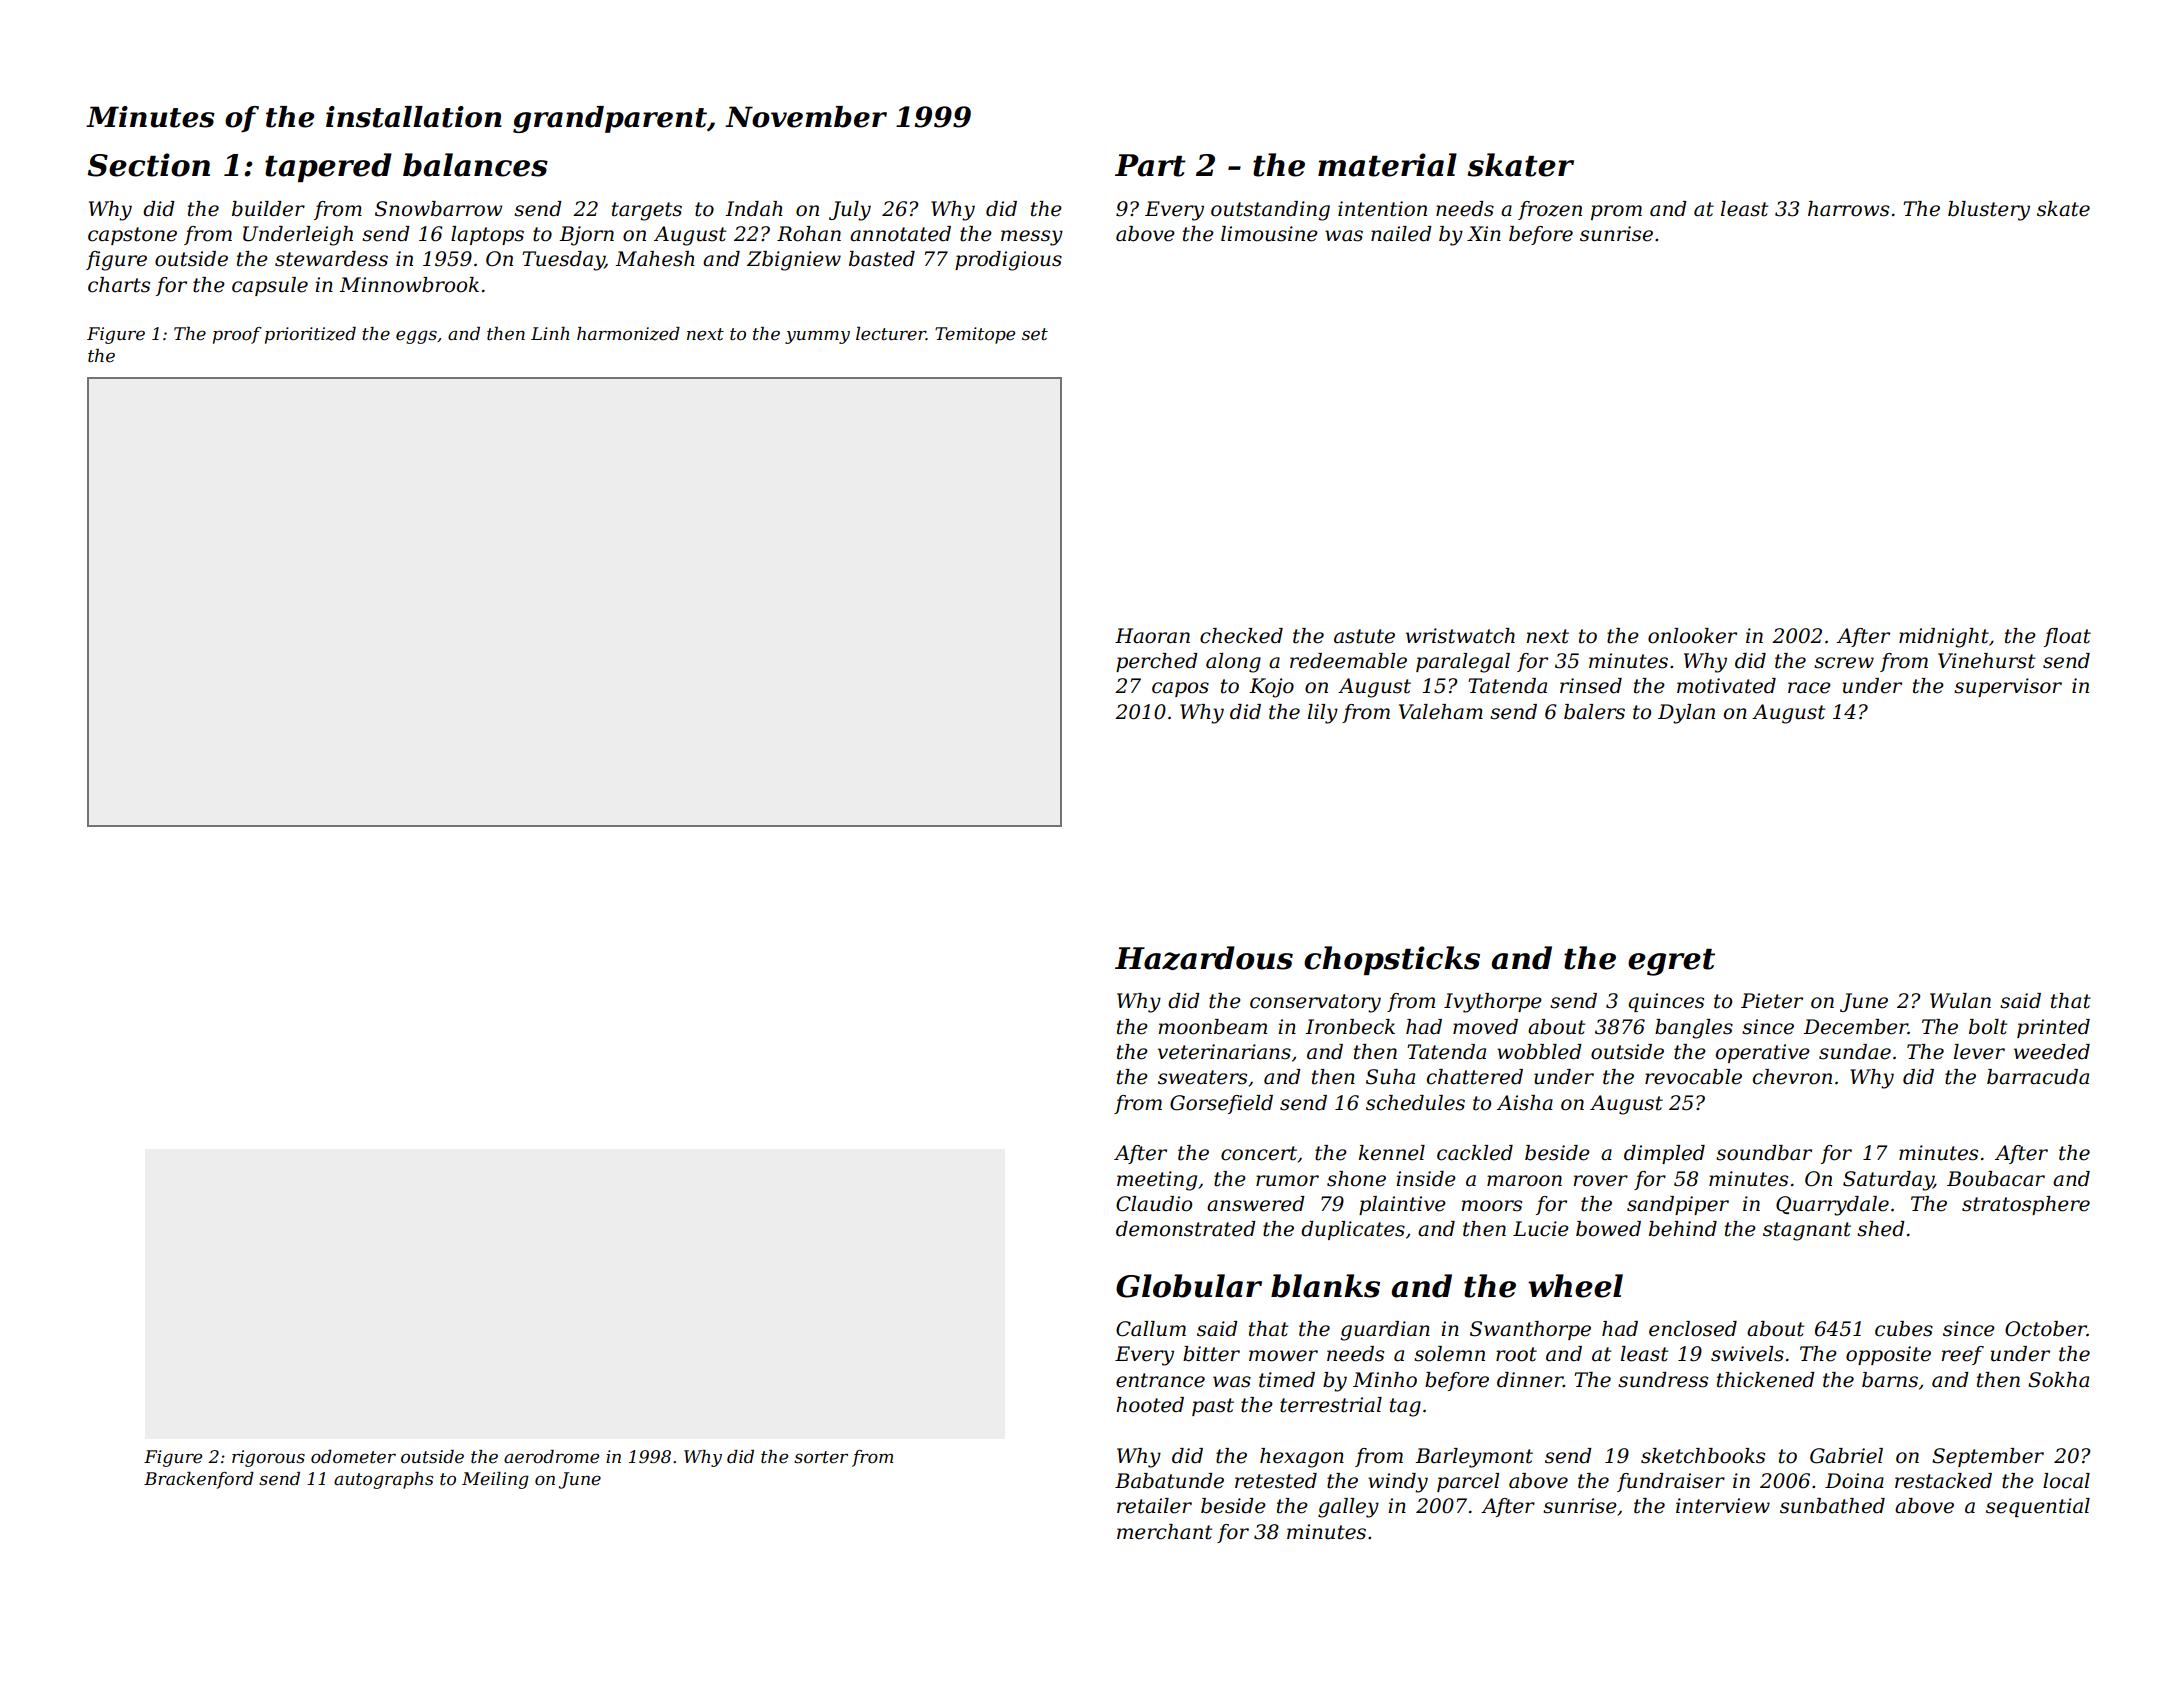 This screenshot has height=1683, width=2178. What do you see at coordinates (1387, 165) in the screenshot?
I see `material` at bounding box center [1387, 165].
